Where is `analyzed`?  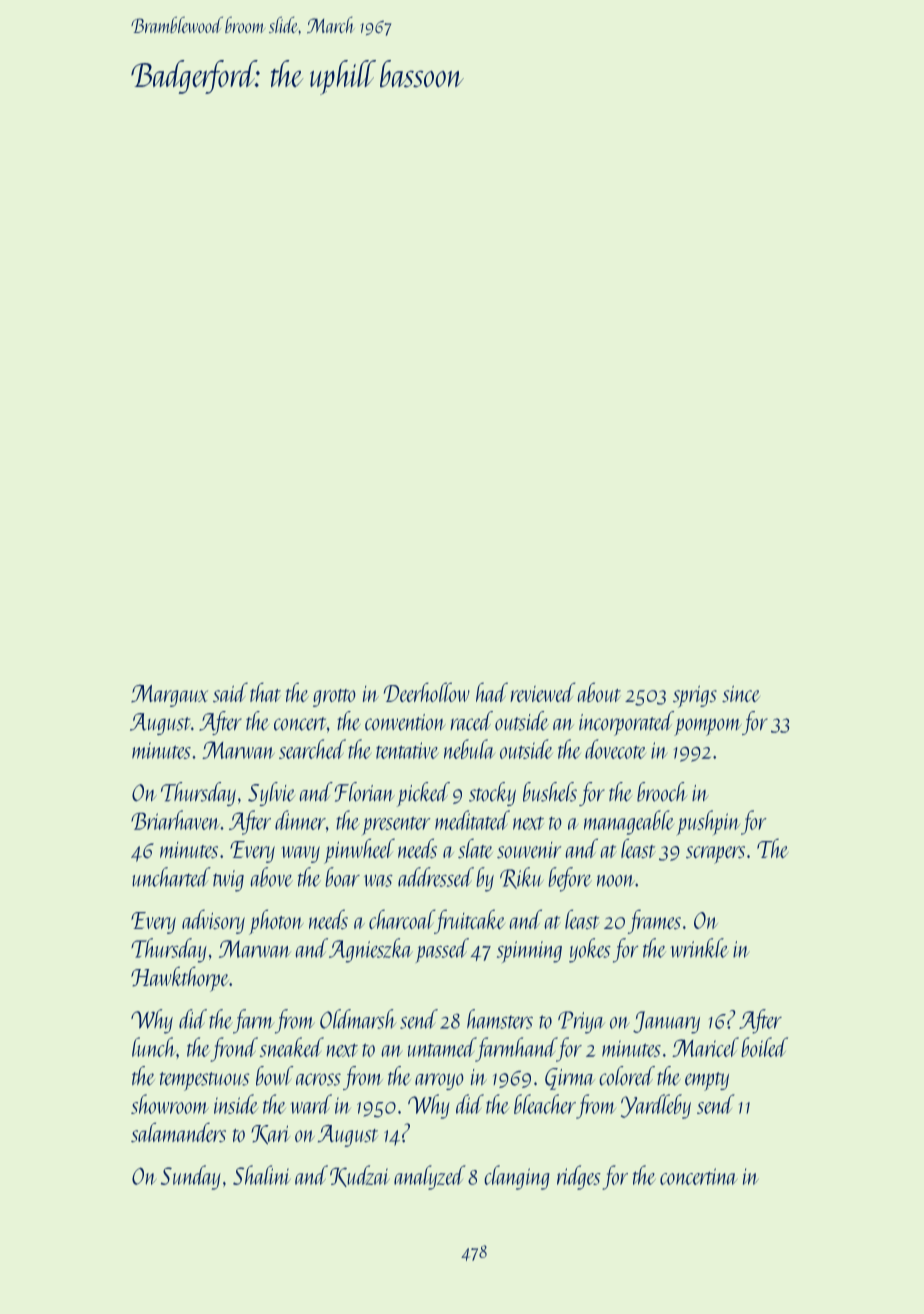
analyzed is located at coordinates (430, 1177).
